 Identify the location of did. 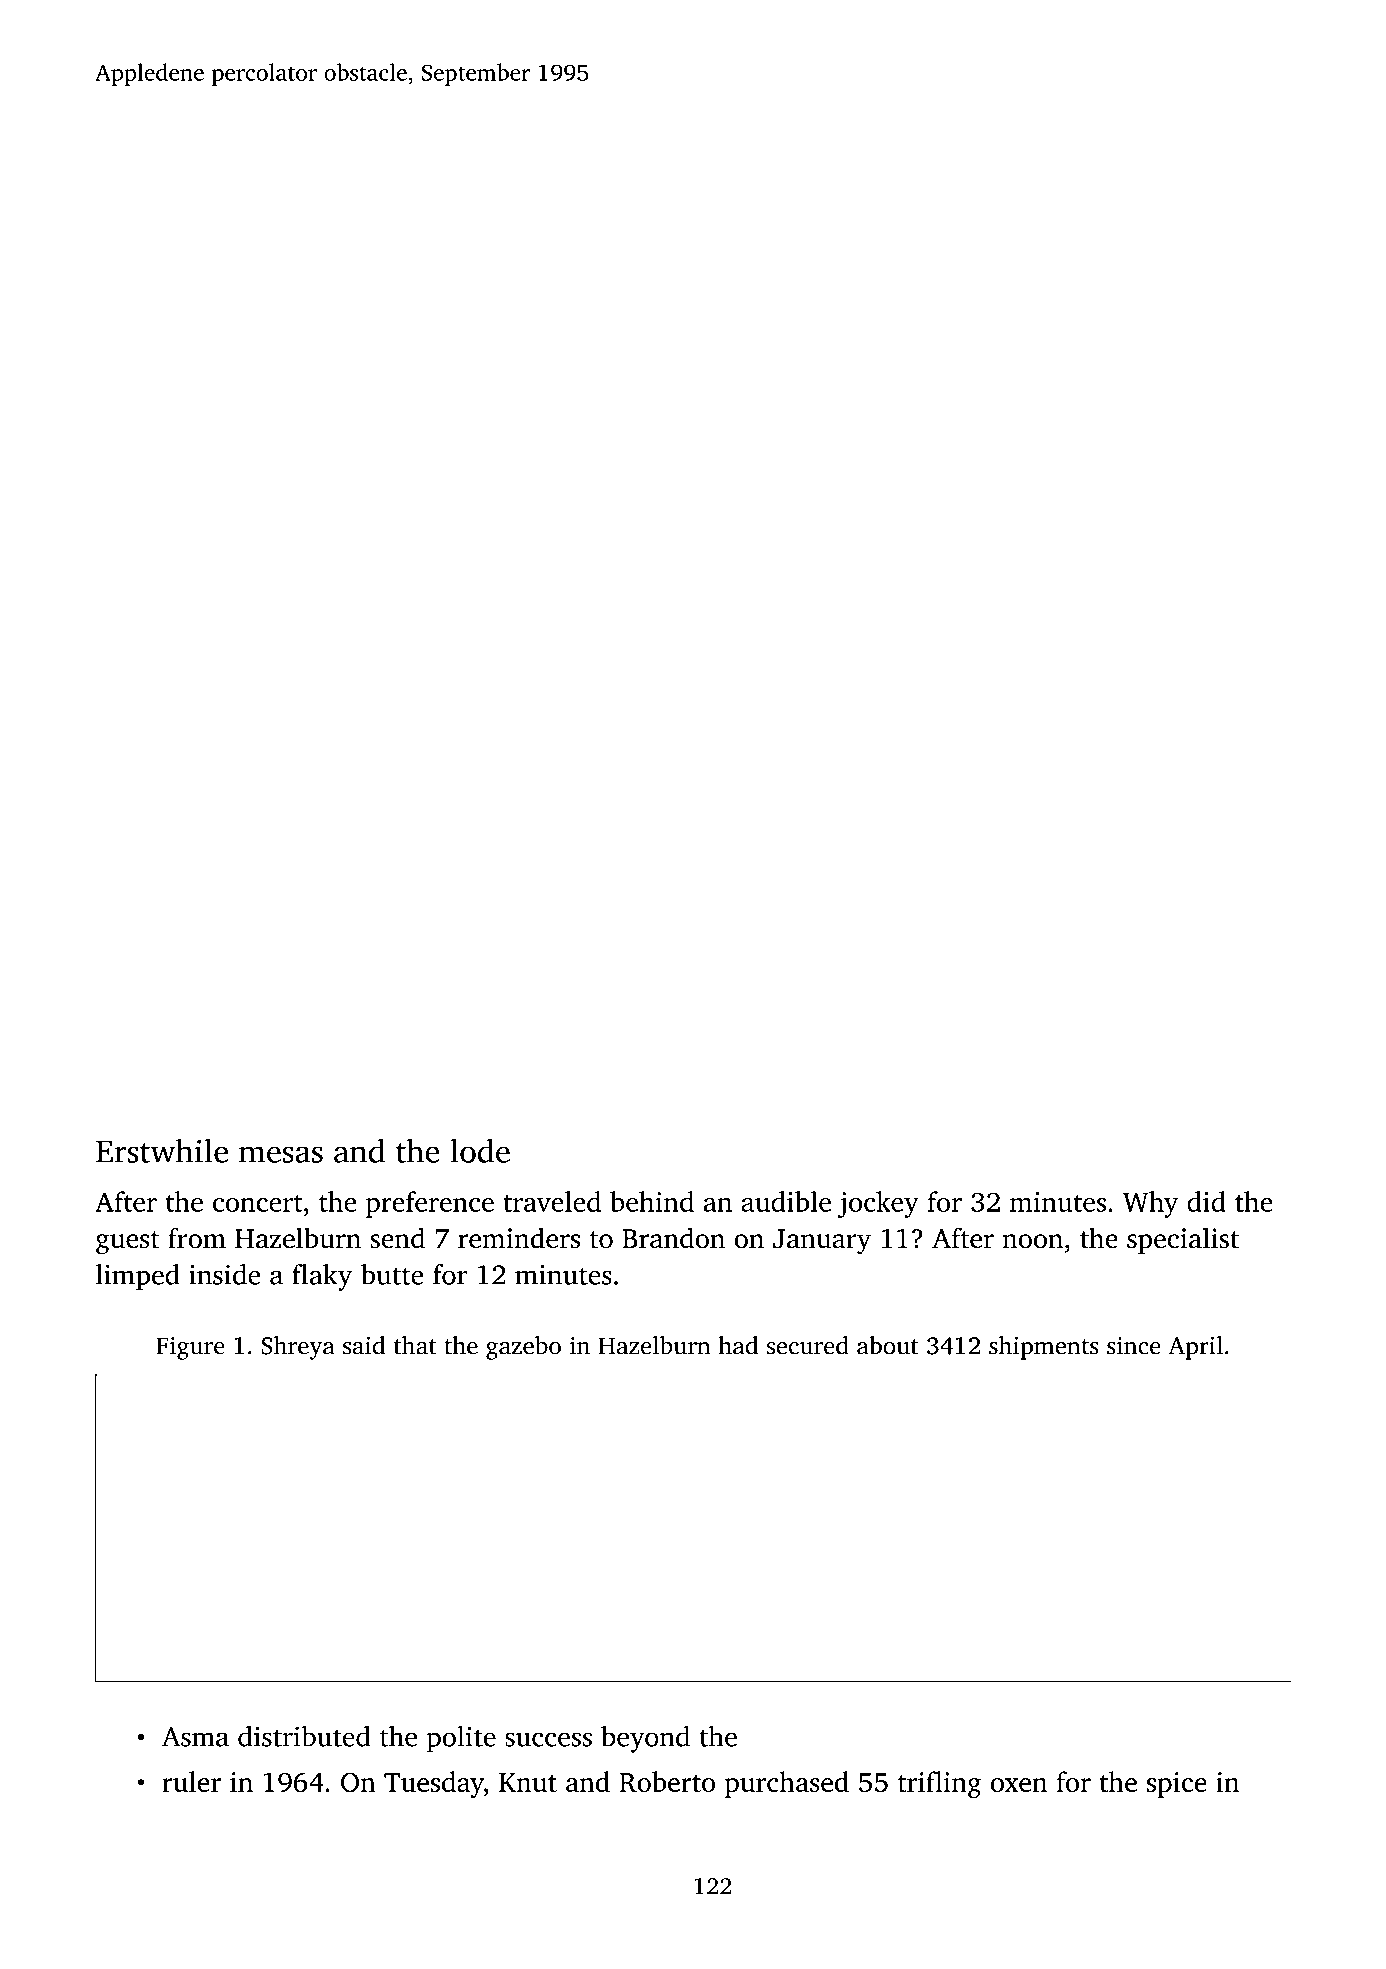
(1206, 1201).
